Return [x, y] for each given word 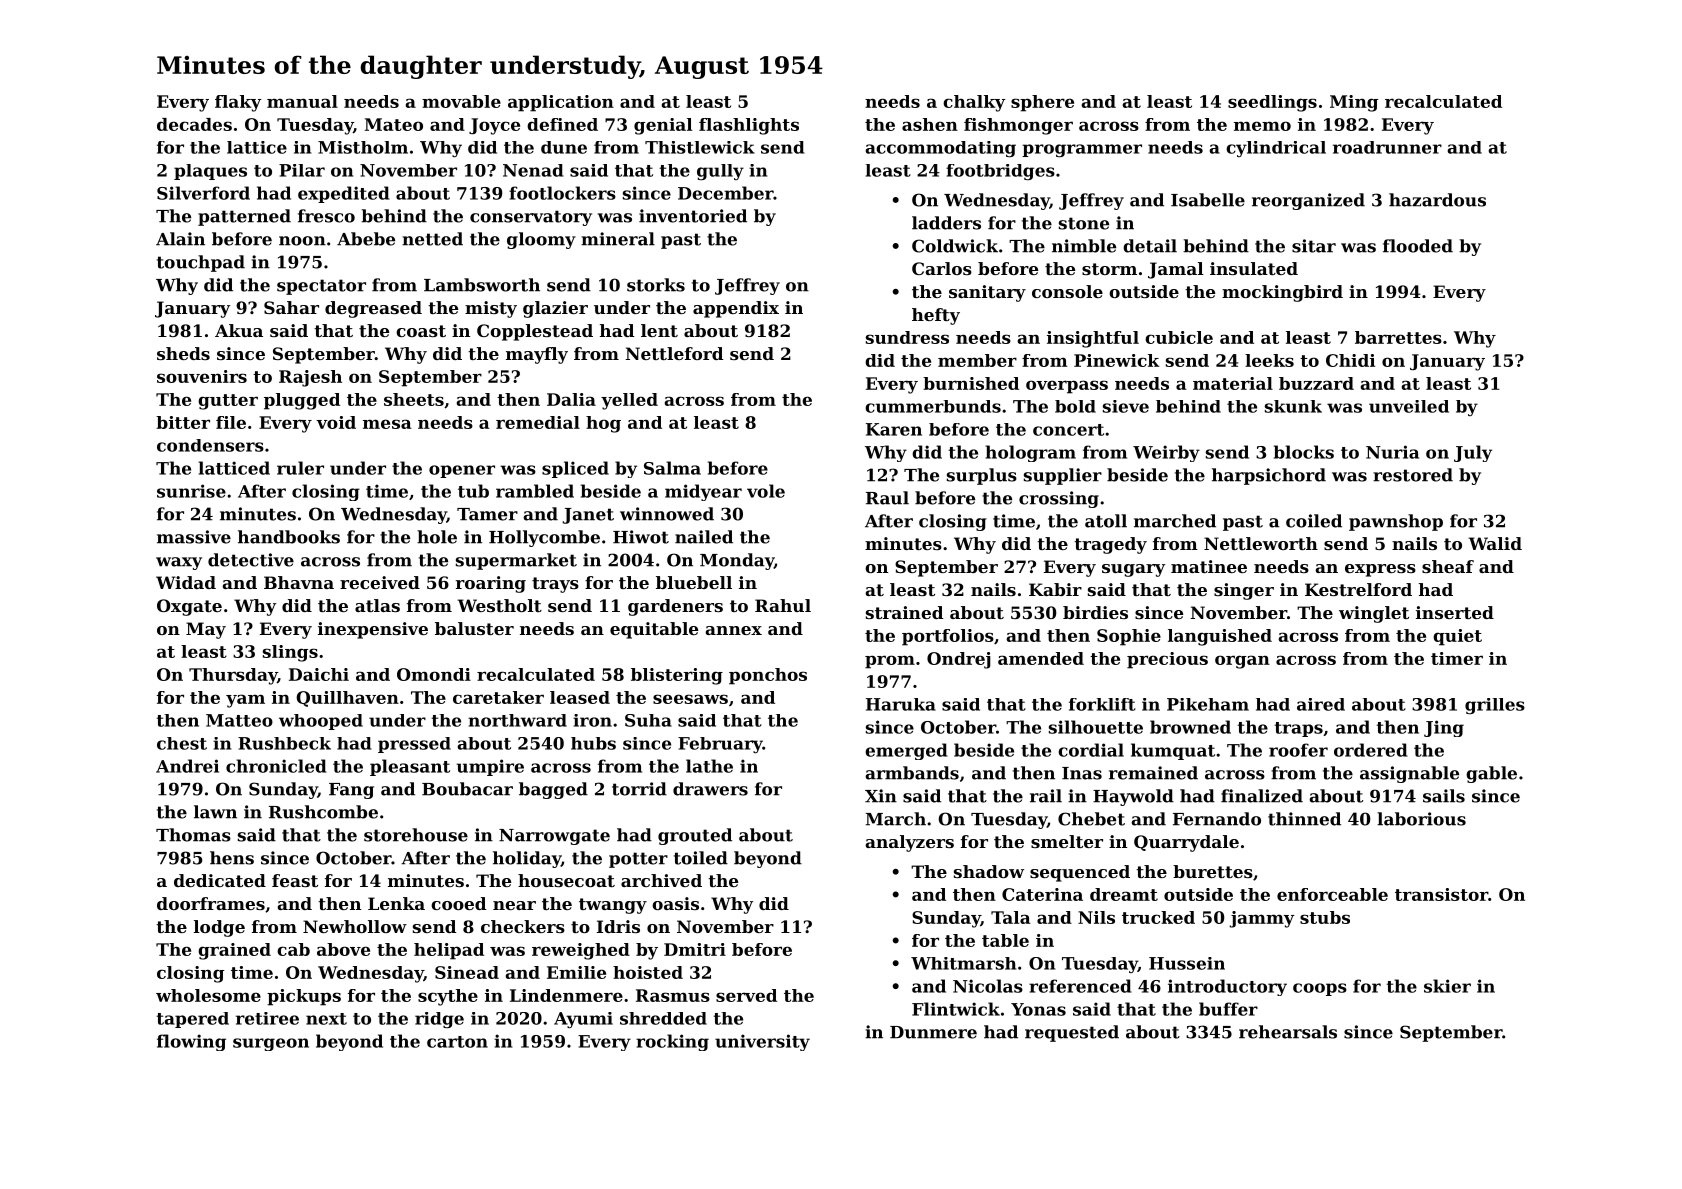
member [977, 360]
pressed [414, 745]
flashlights [749, 126]
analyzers [909, 843]
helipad [449, 951]
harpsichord [1269, 476]
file [231, 422]
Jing [1444, 728]
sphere [1042, 103]
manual [302, 101]
